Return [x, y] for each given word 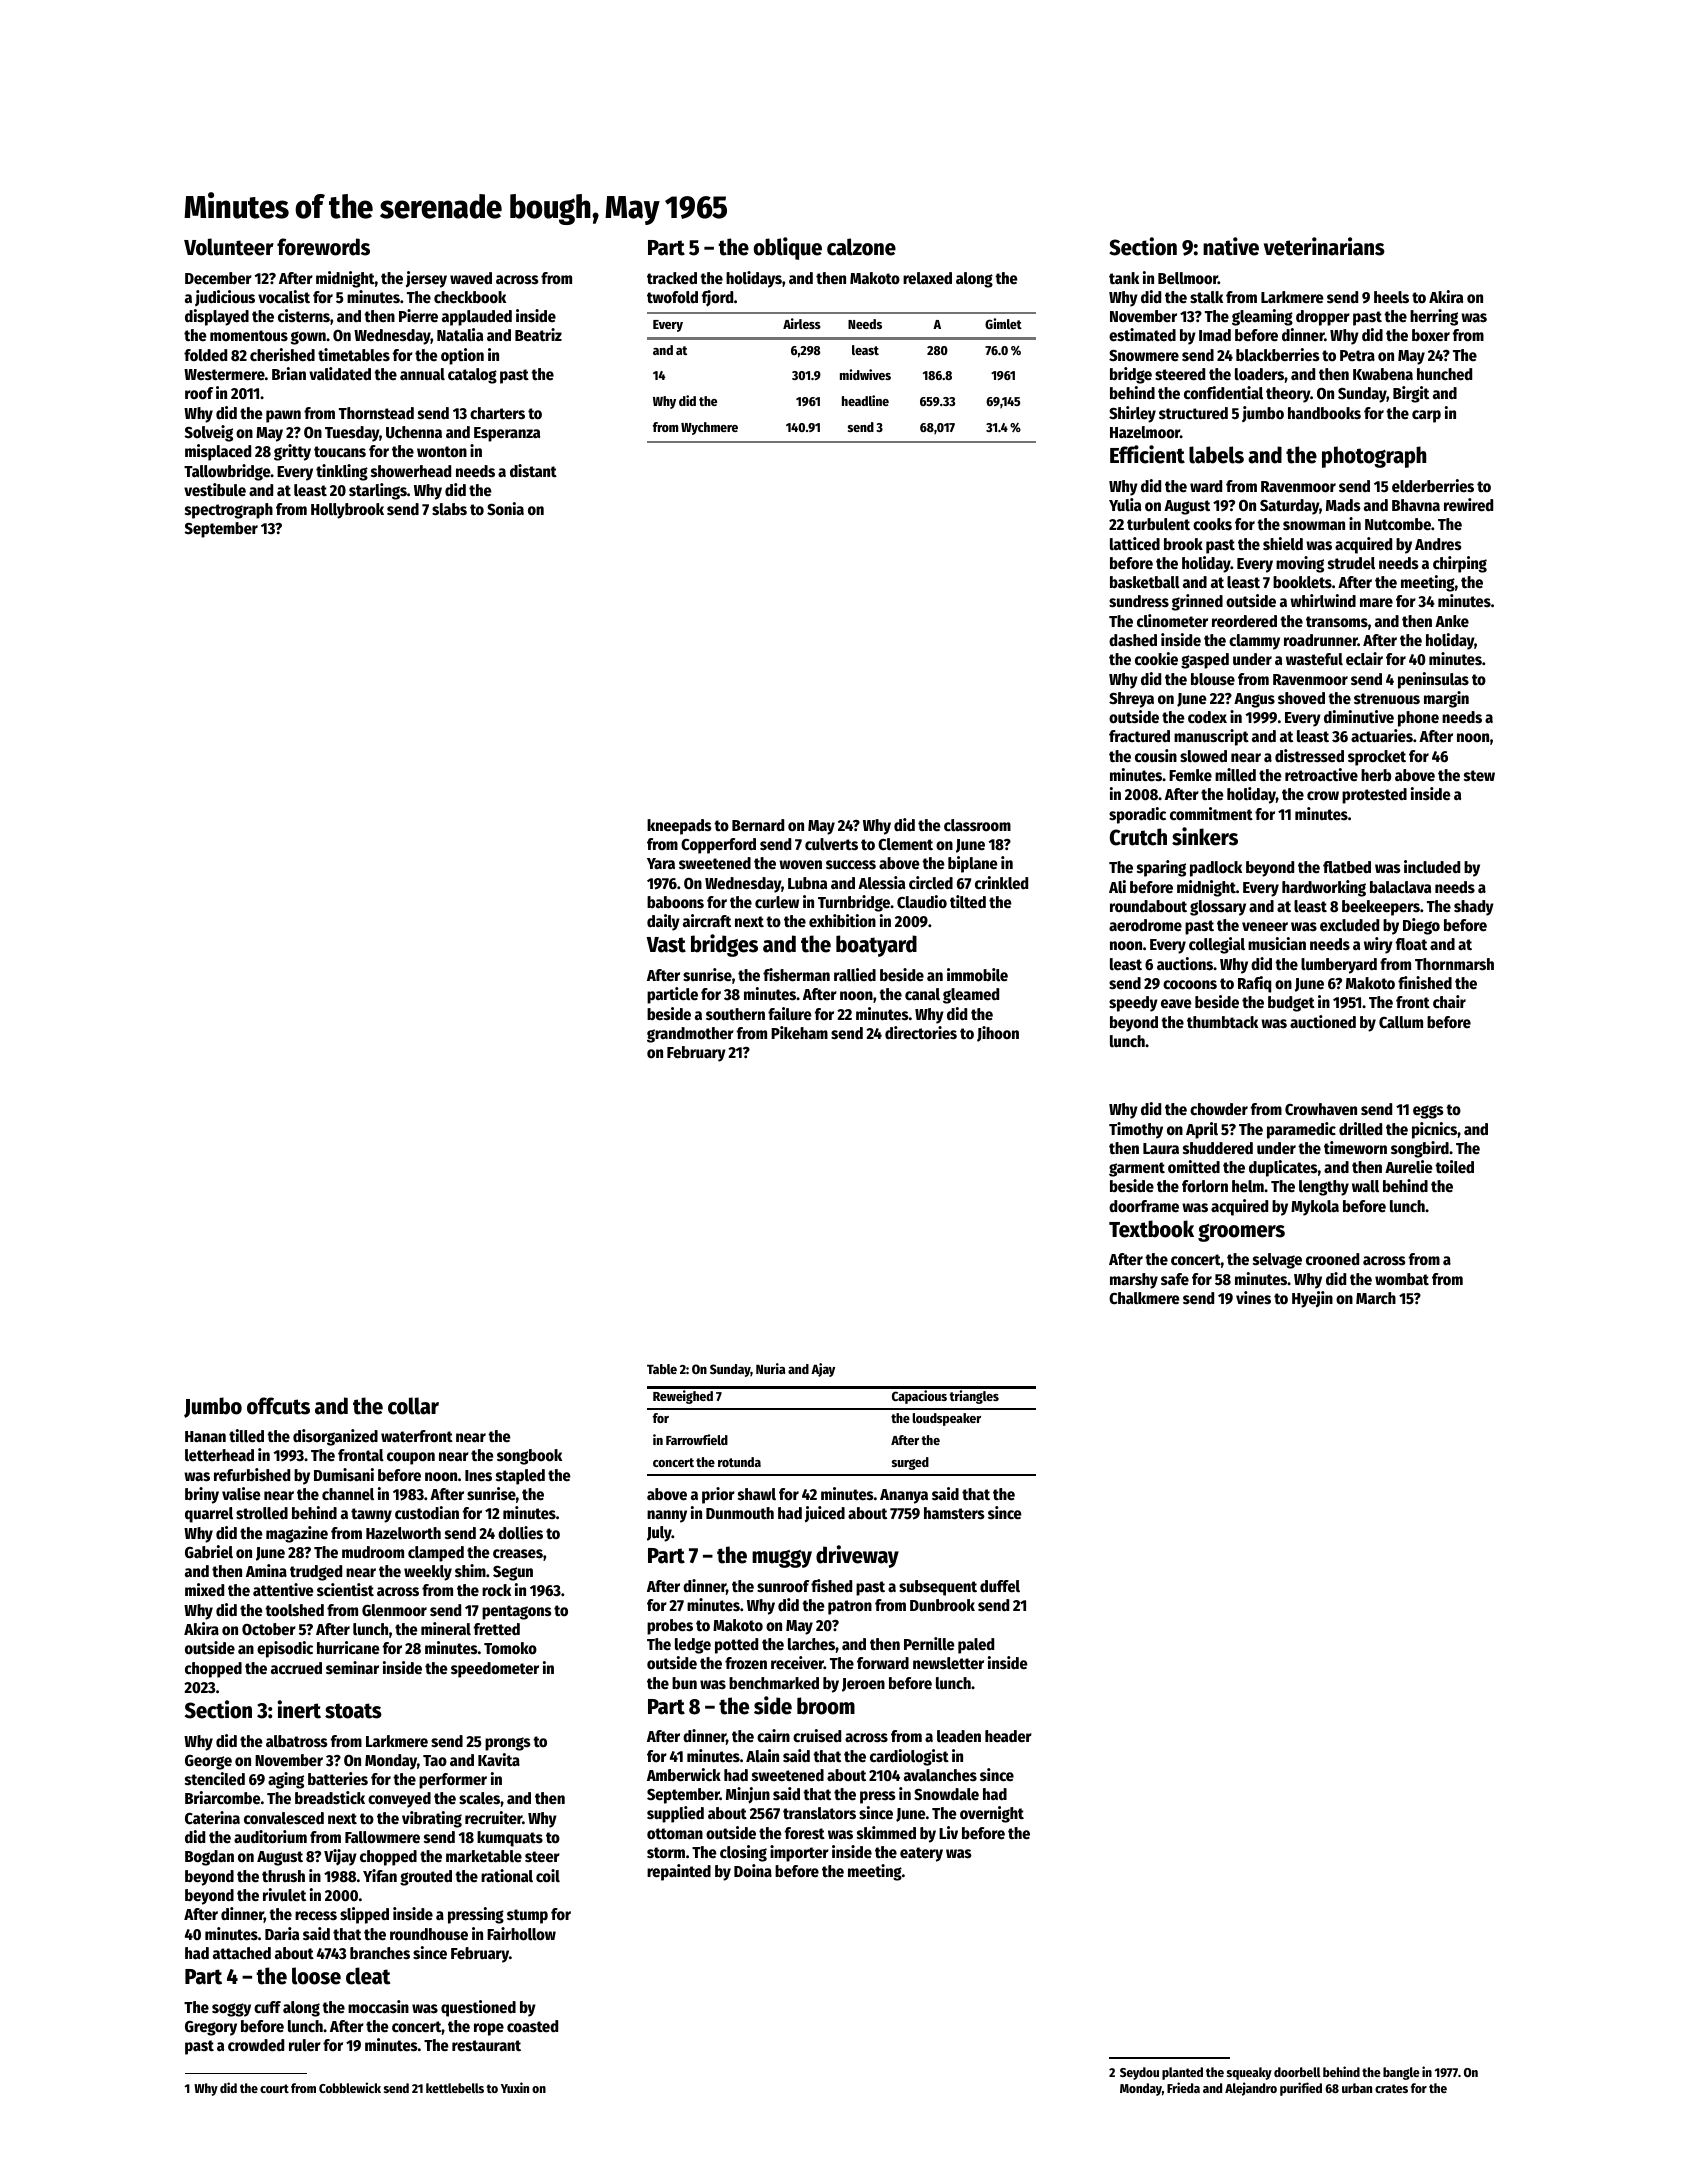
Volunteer [229, 247]
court [274, 2088]
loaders [1260, 374]
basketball [1145, 582]
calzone [861, 247]
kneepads [679, 827]
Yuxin [515, 2087]
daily [663, 922]
